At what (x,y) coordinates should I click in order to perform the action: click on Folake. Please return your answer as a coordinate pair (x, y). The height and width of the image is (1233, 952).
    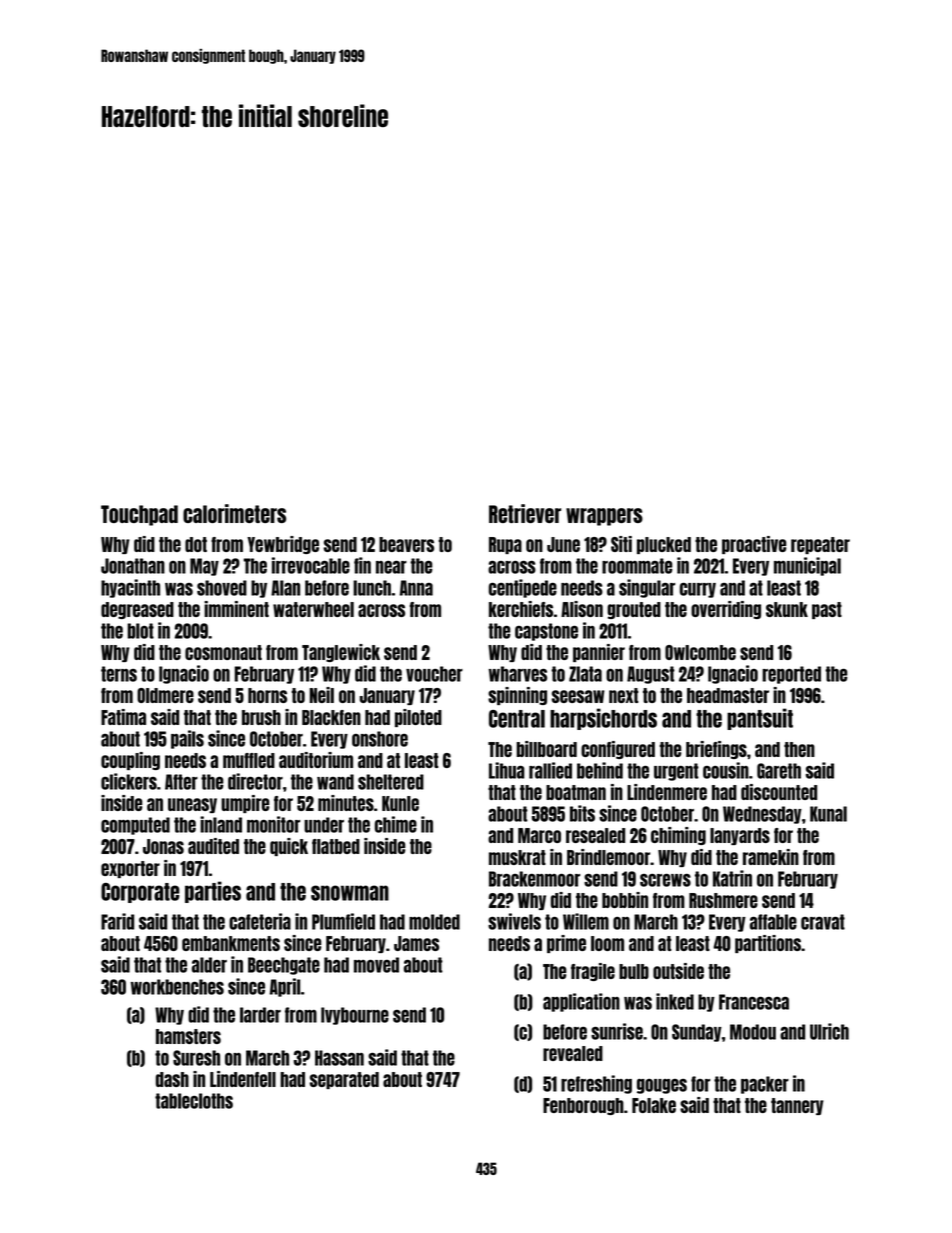
    Looking at the image, I should click on (654, 1105).
